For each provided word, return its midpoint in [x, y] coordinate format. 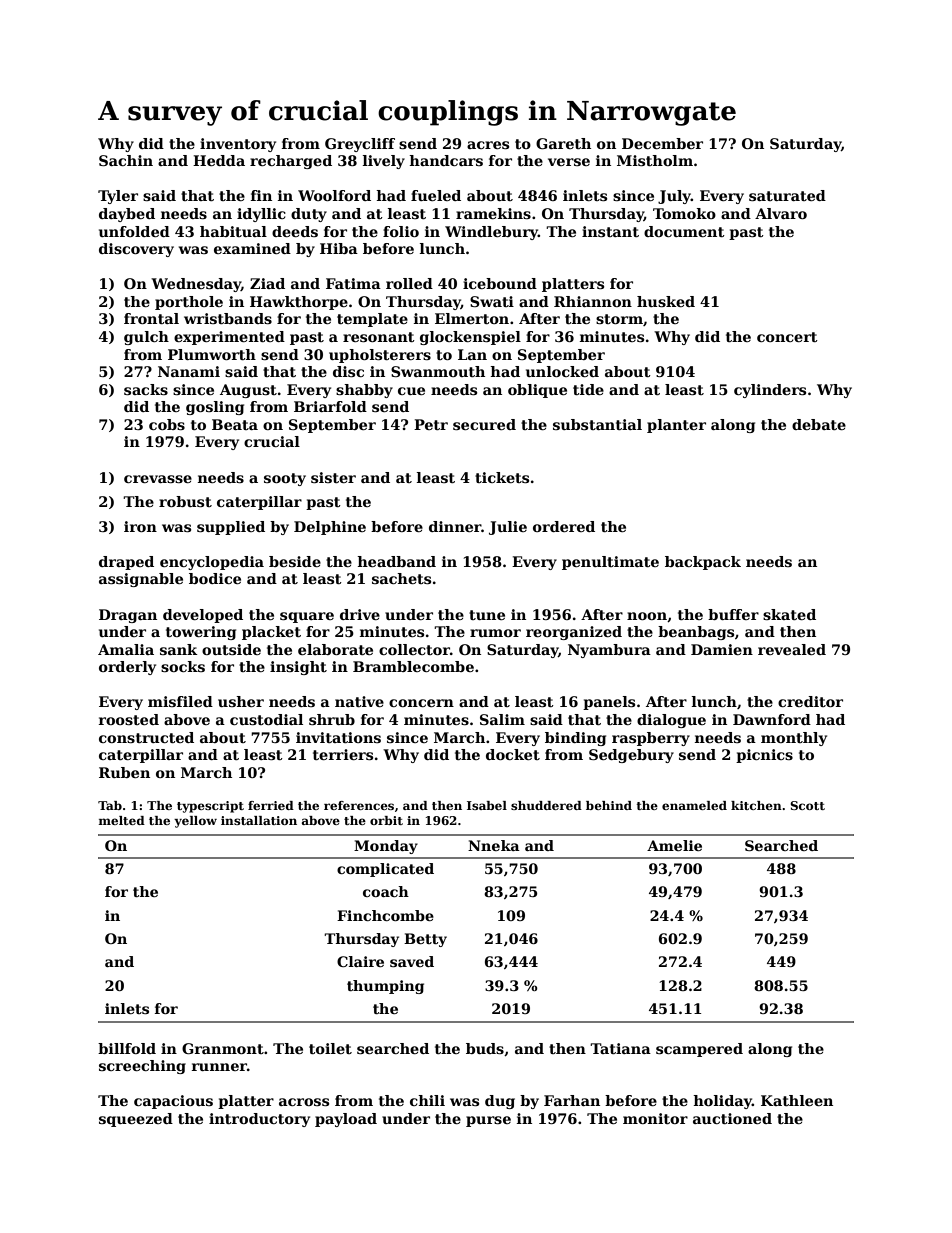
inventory [238, 145]
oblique [537, 391]
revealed [792, 649]
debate [819, 424]
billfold [127, 1048]
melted [121, 820]
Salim [502, 719]
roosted [129, 719]
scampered [699, 1050]
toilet [330, 1048]
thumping [385, 987]
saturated [787, 195]
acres [488, 145]
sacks [146, 389]
